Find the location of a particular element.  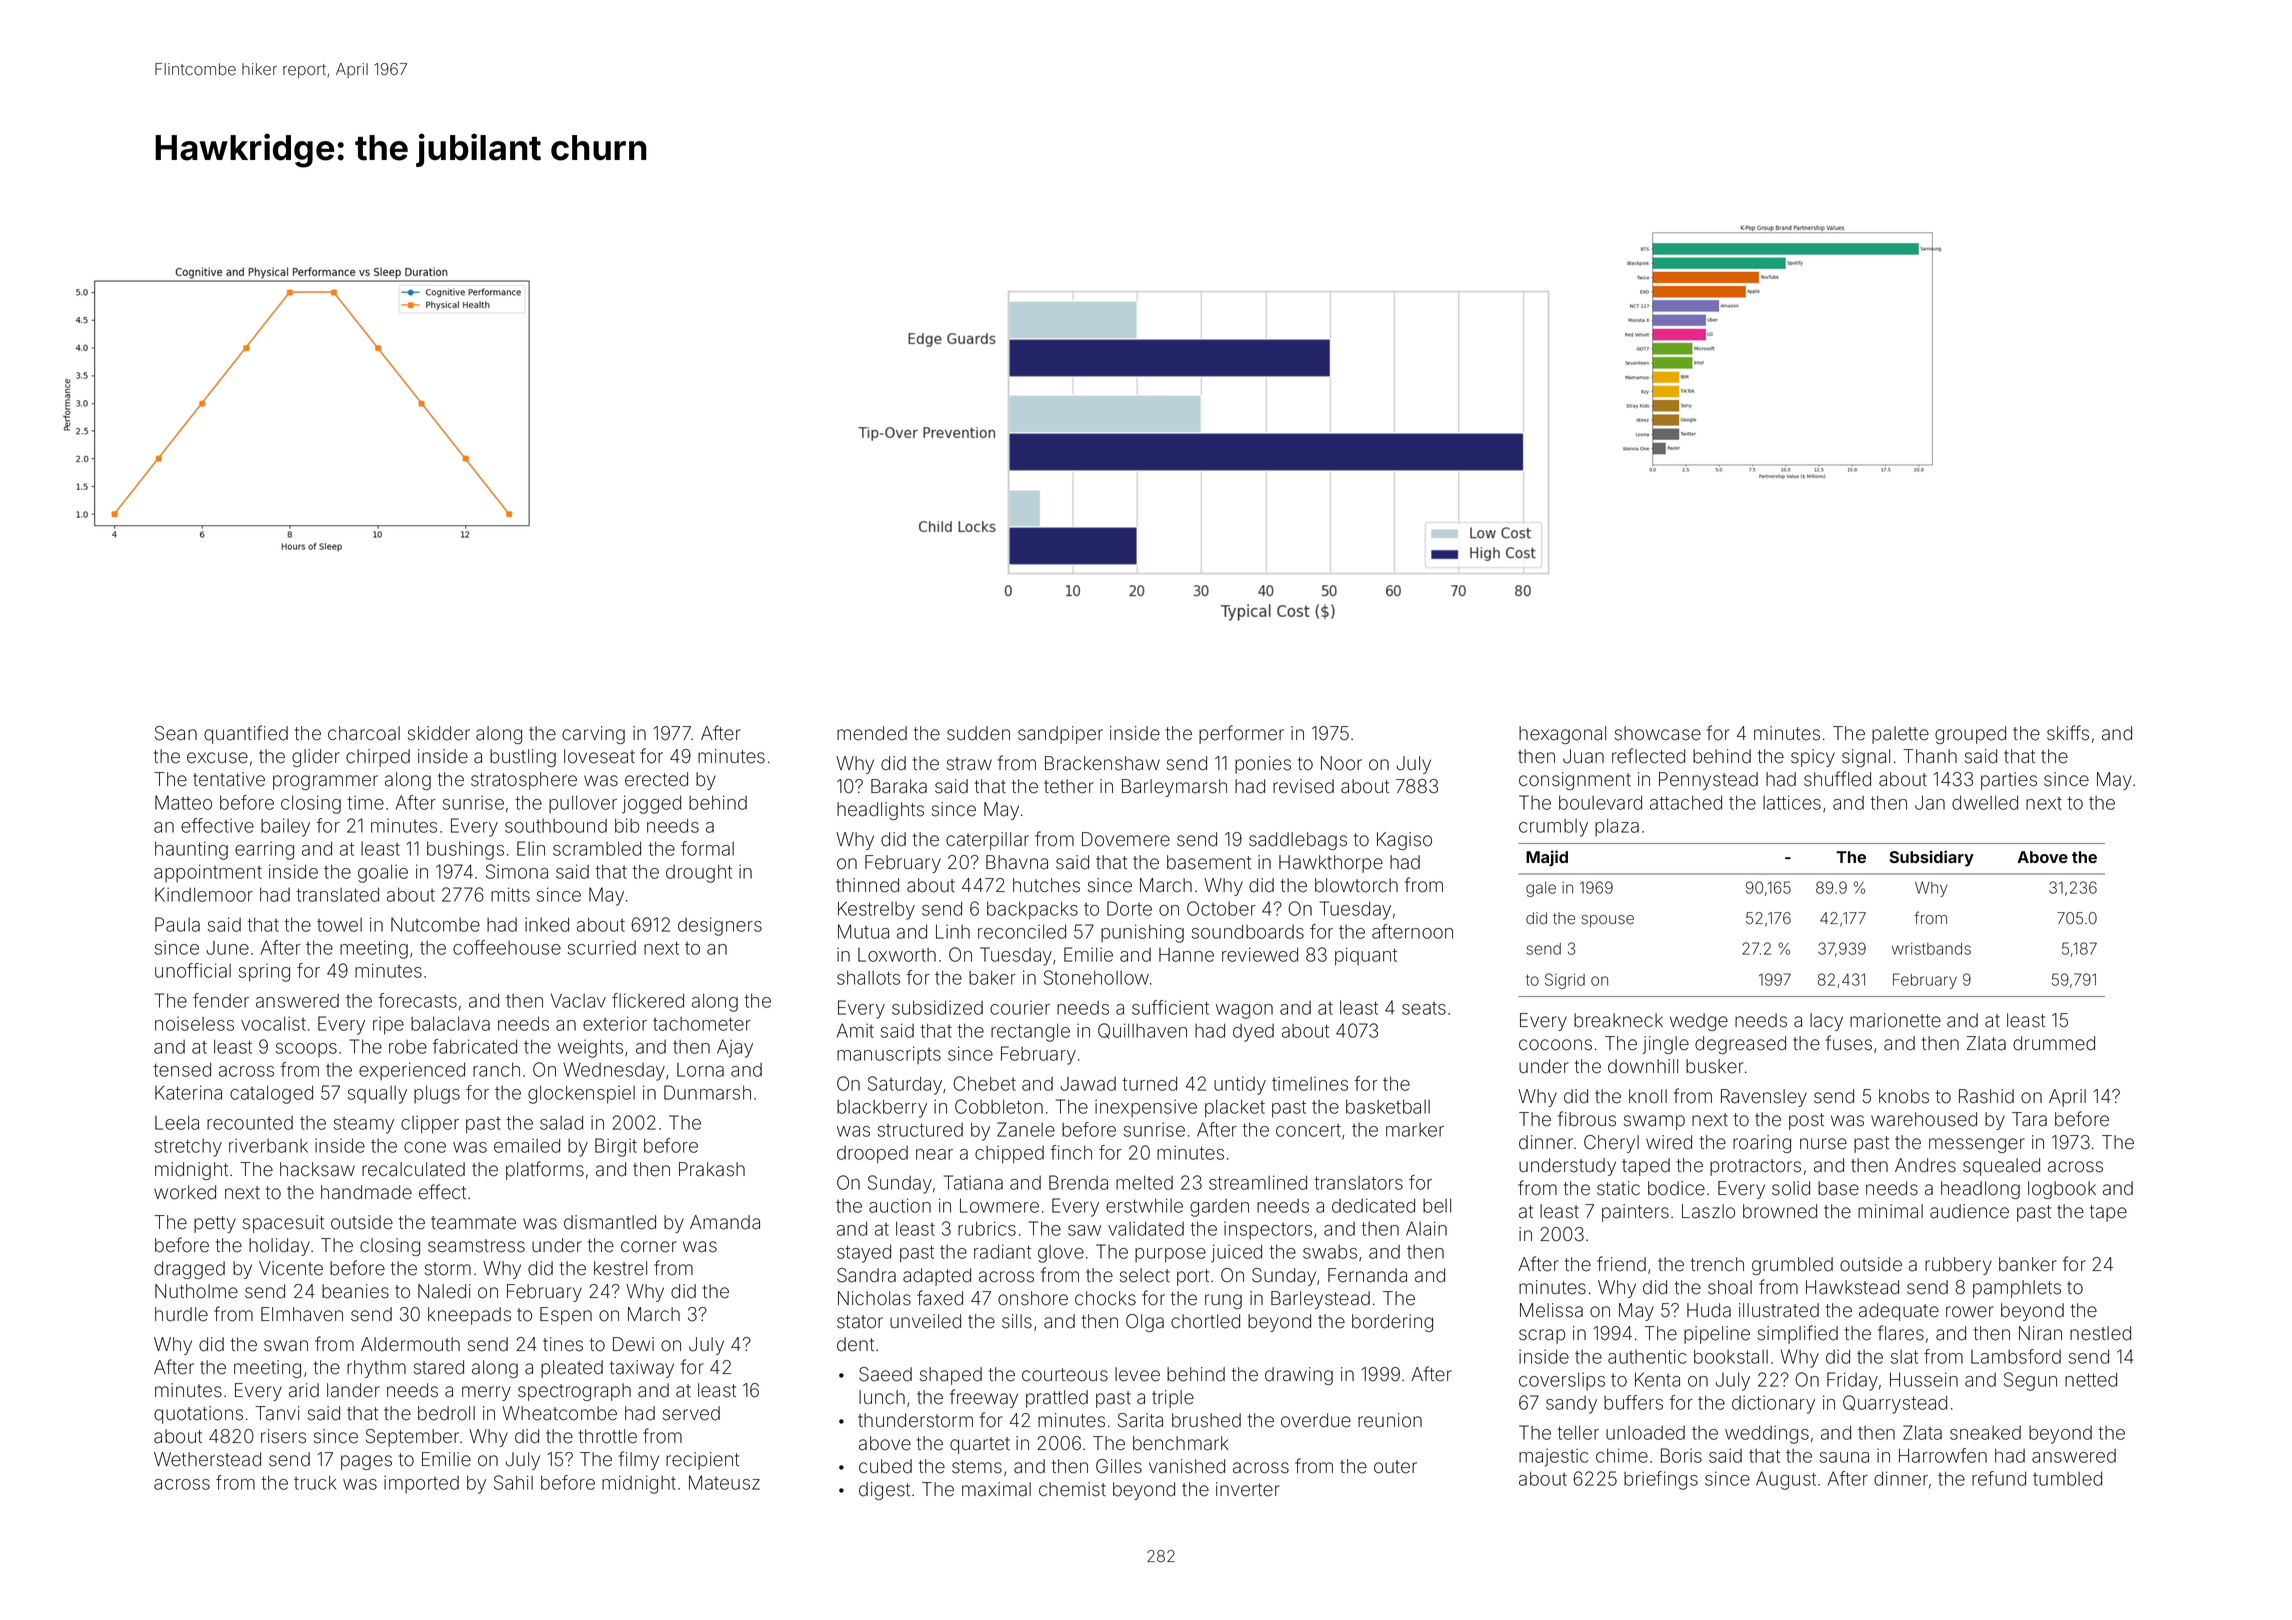

Sean is located at coordinates (176, 733).
